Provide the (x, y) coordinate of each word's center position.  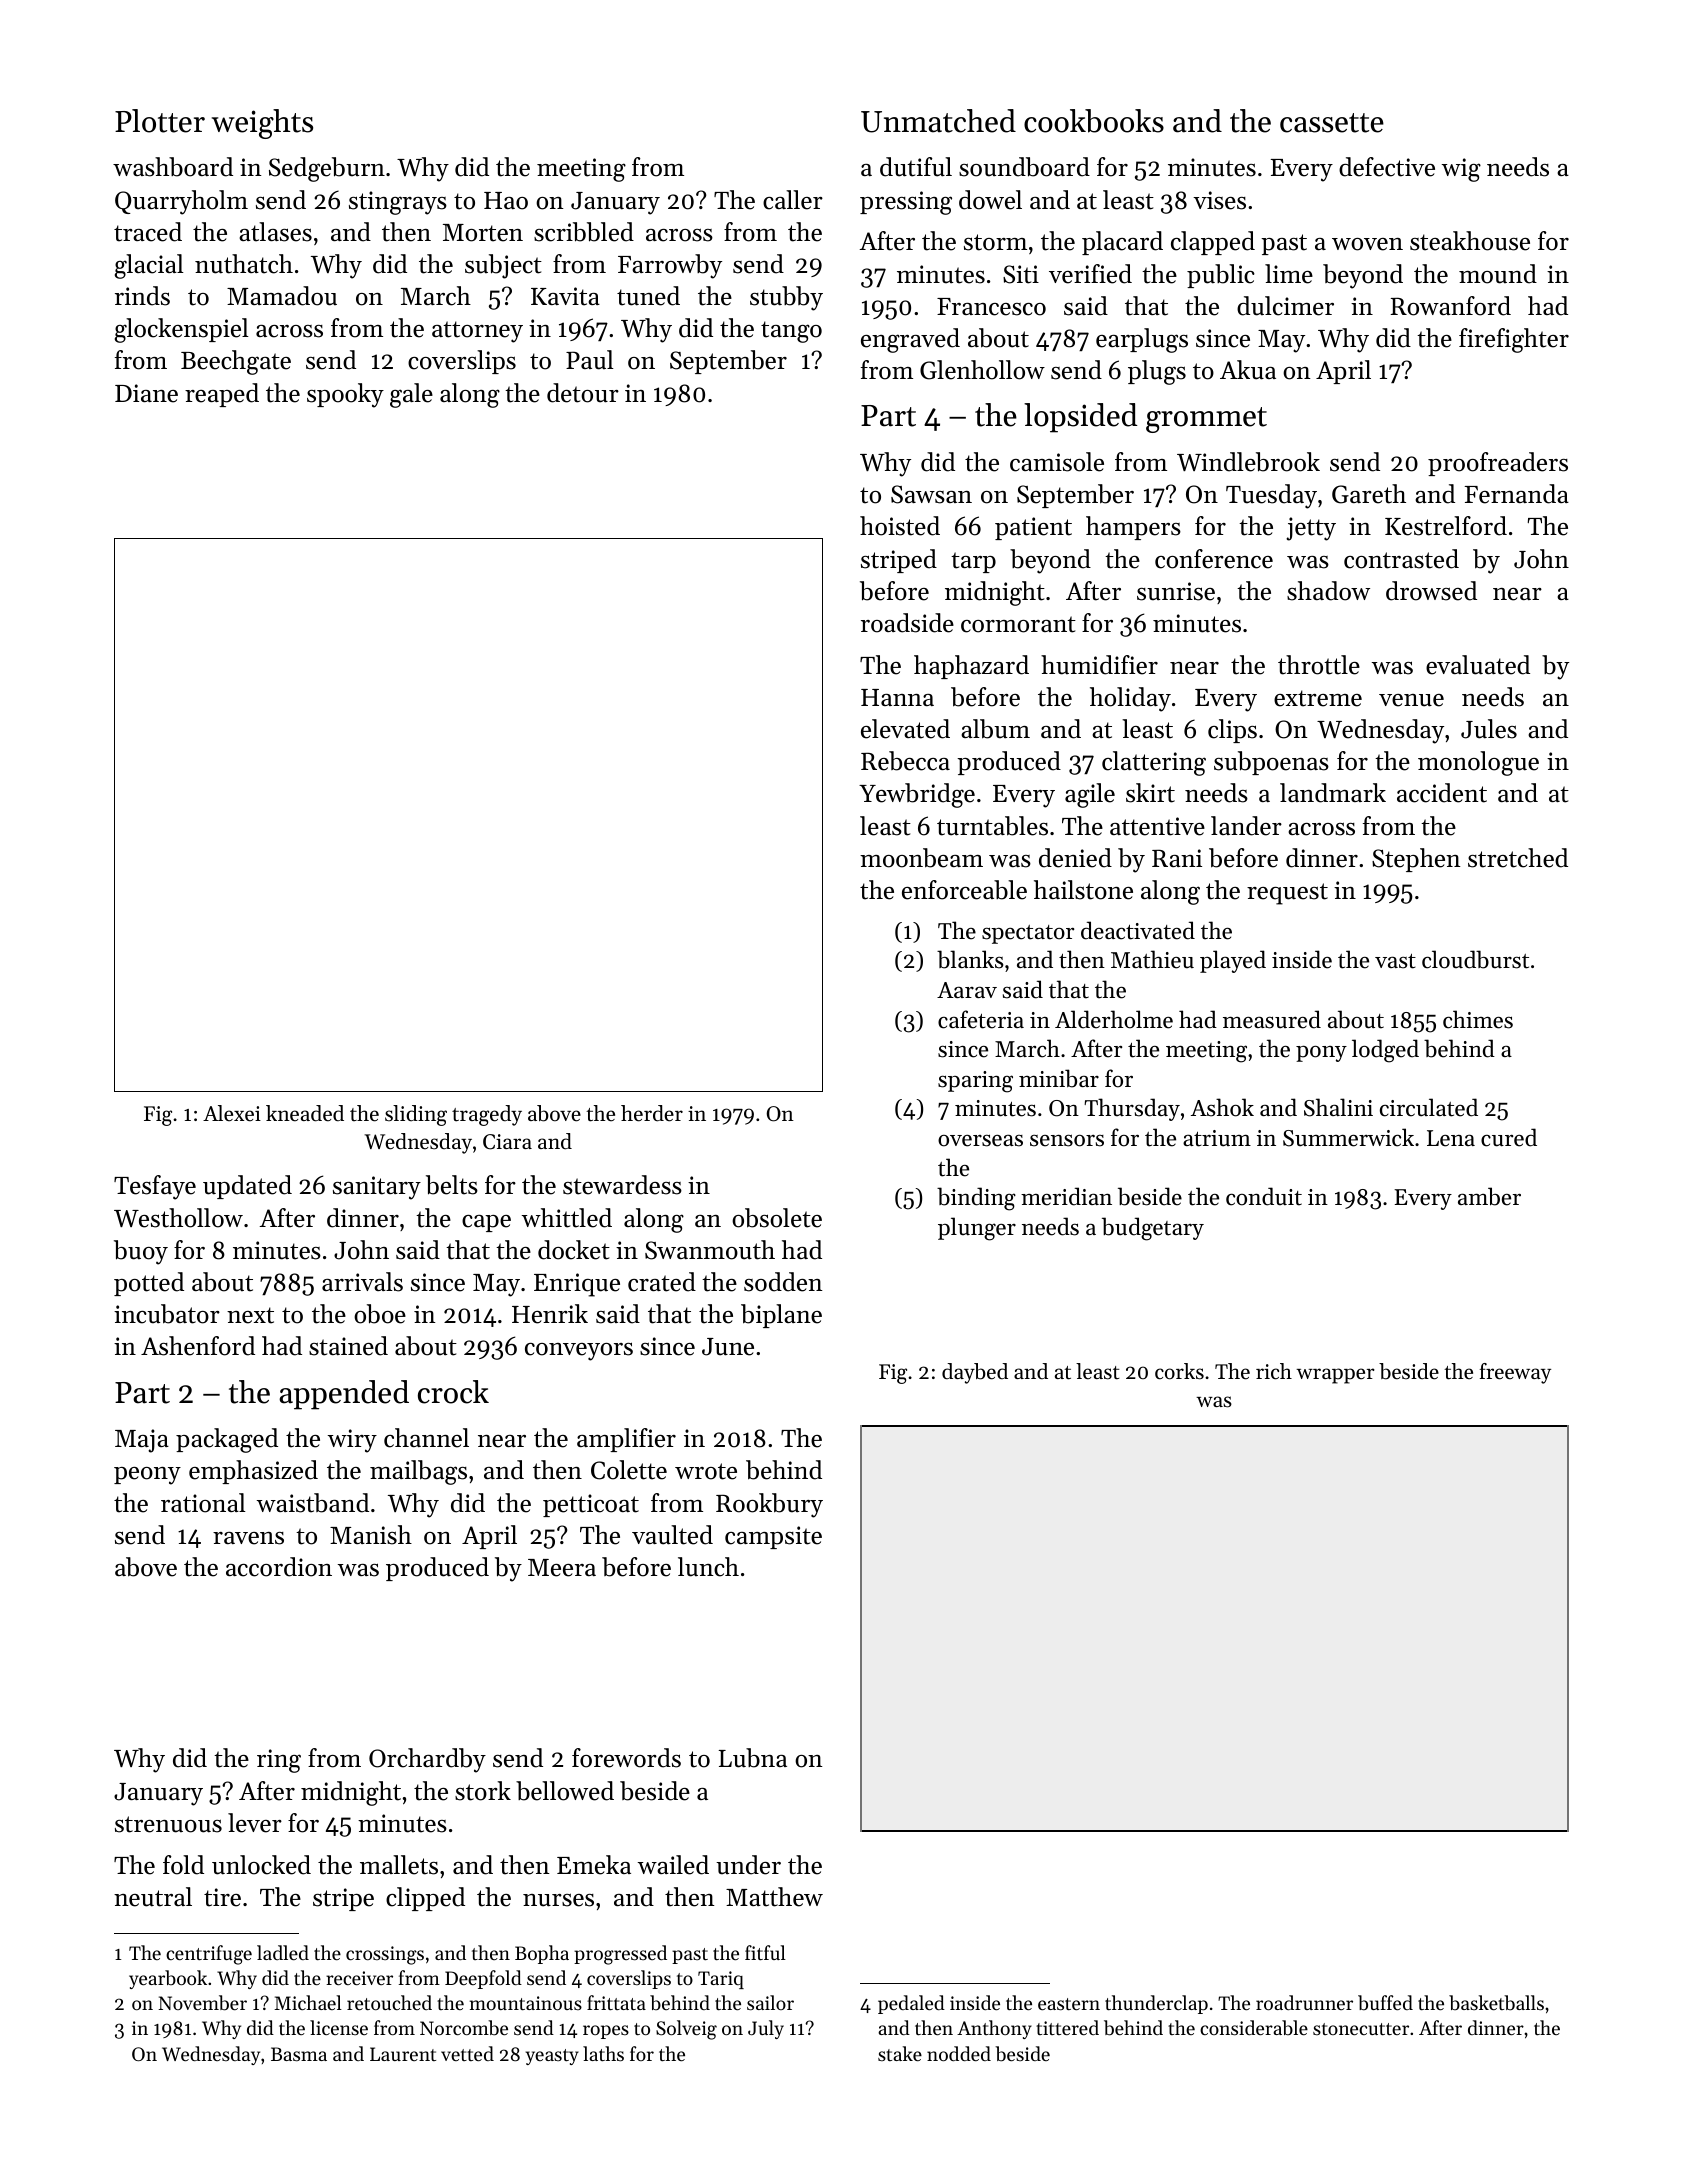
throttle (1319, 665)
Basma (299, 2054)
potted (149, 1284)
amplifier (626, 1440)
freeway (1515, 1373)
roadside (907, 623)
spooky (345, 395)
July (766, 2029)
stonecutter (1361, 2029)
